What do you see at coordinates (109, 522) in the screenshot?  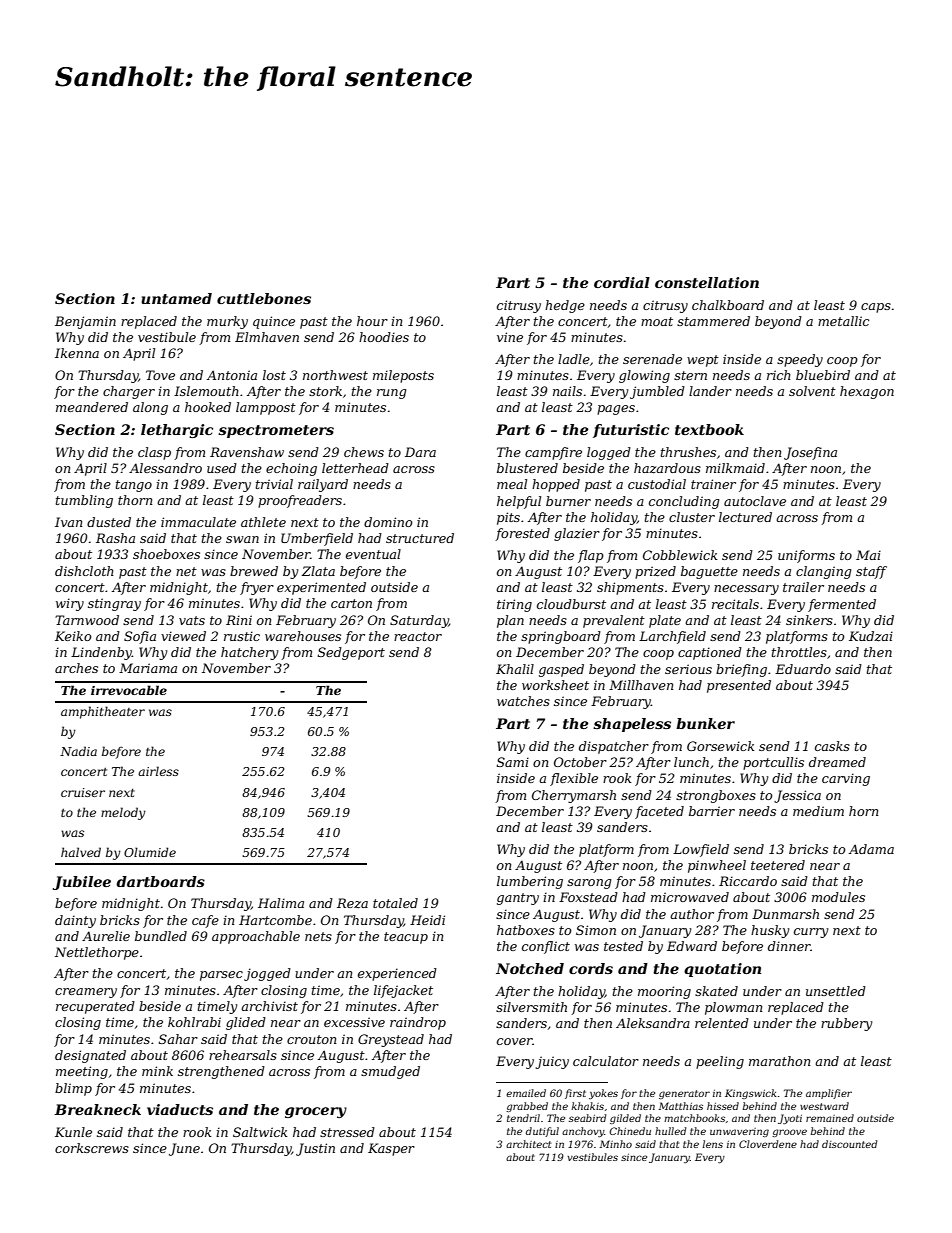 I see `dusted` at bounding box center [109, 522].
